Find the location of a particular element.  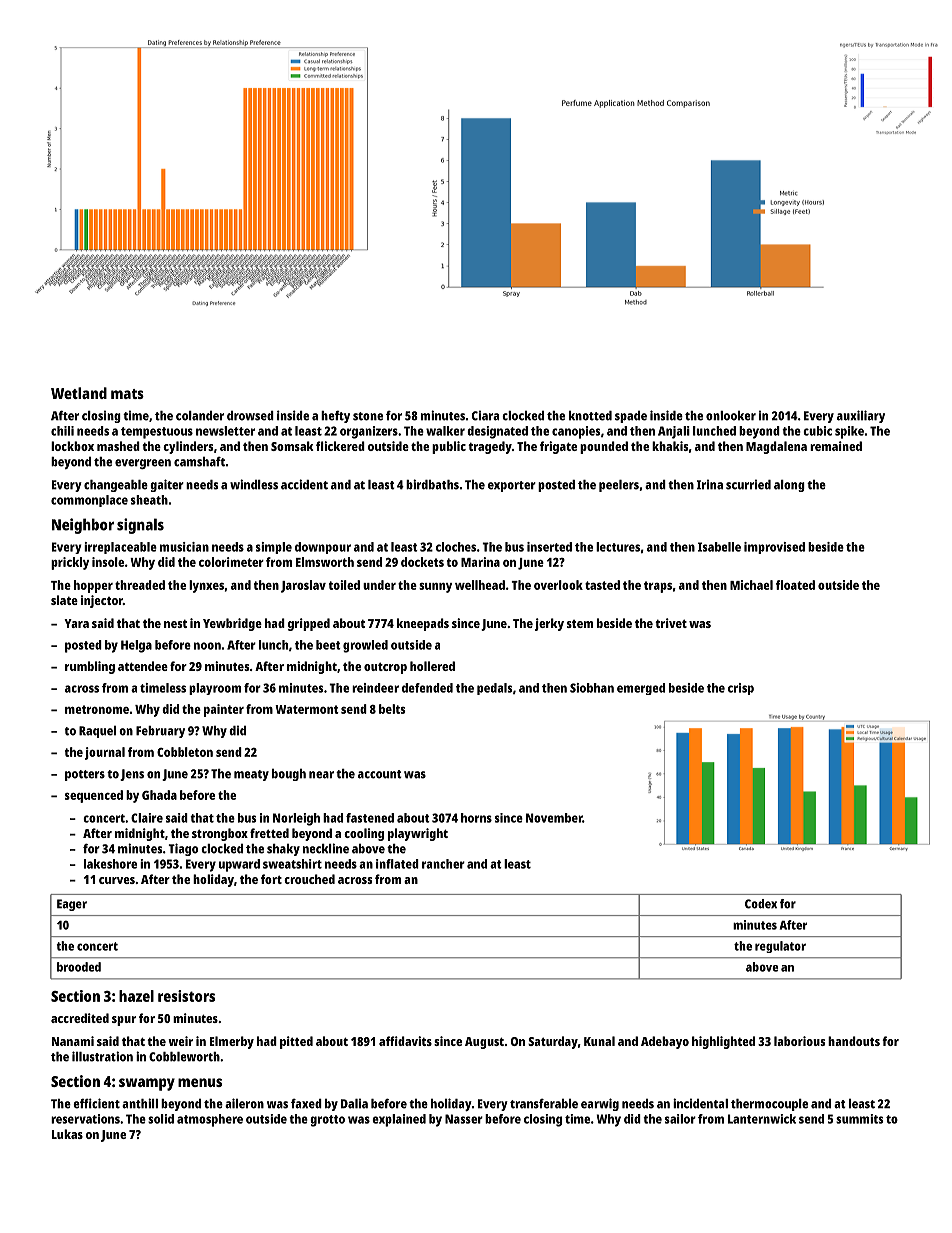

playroom is located at coordinates (215, 689).
